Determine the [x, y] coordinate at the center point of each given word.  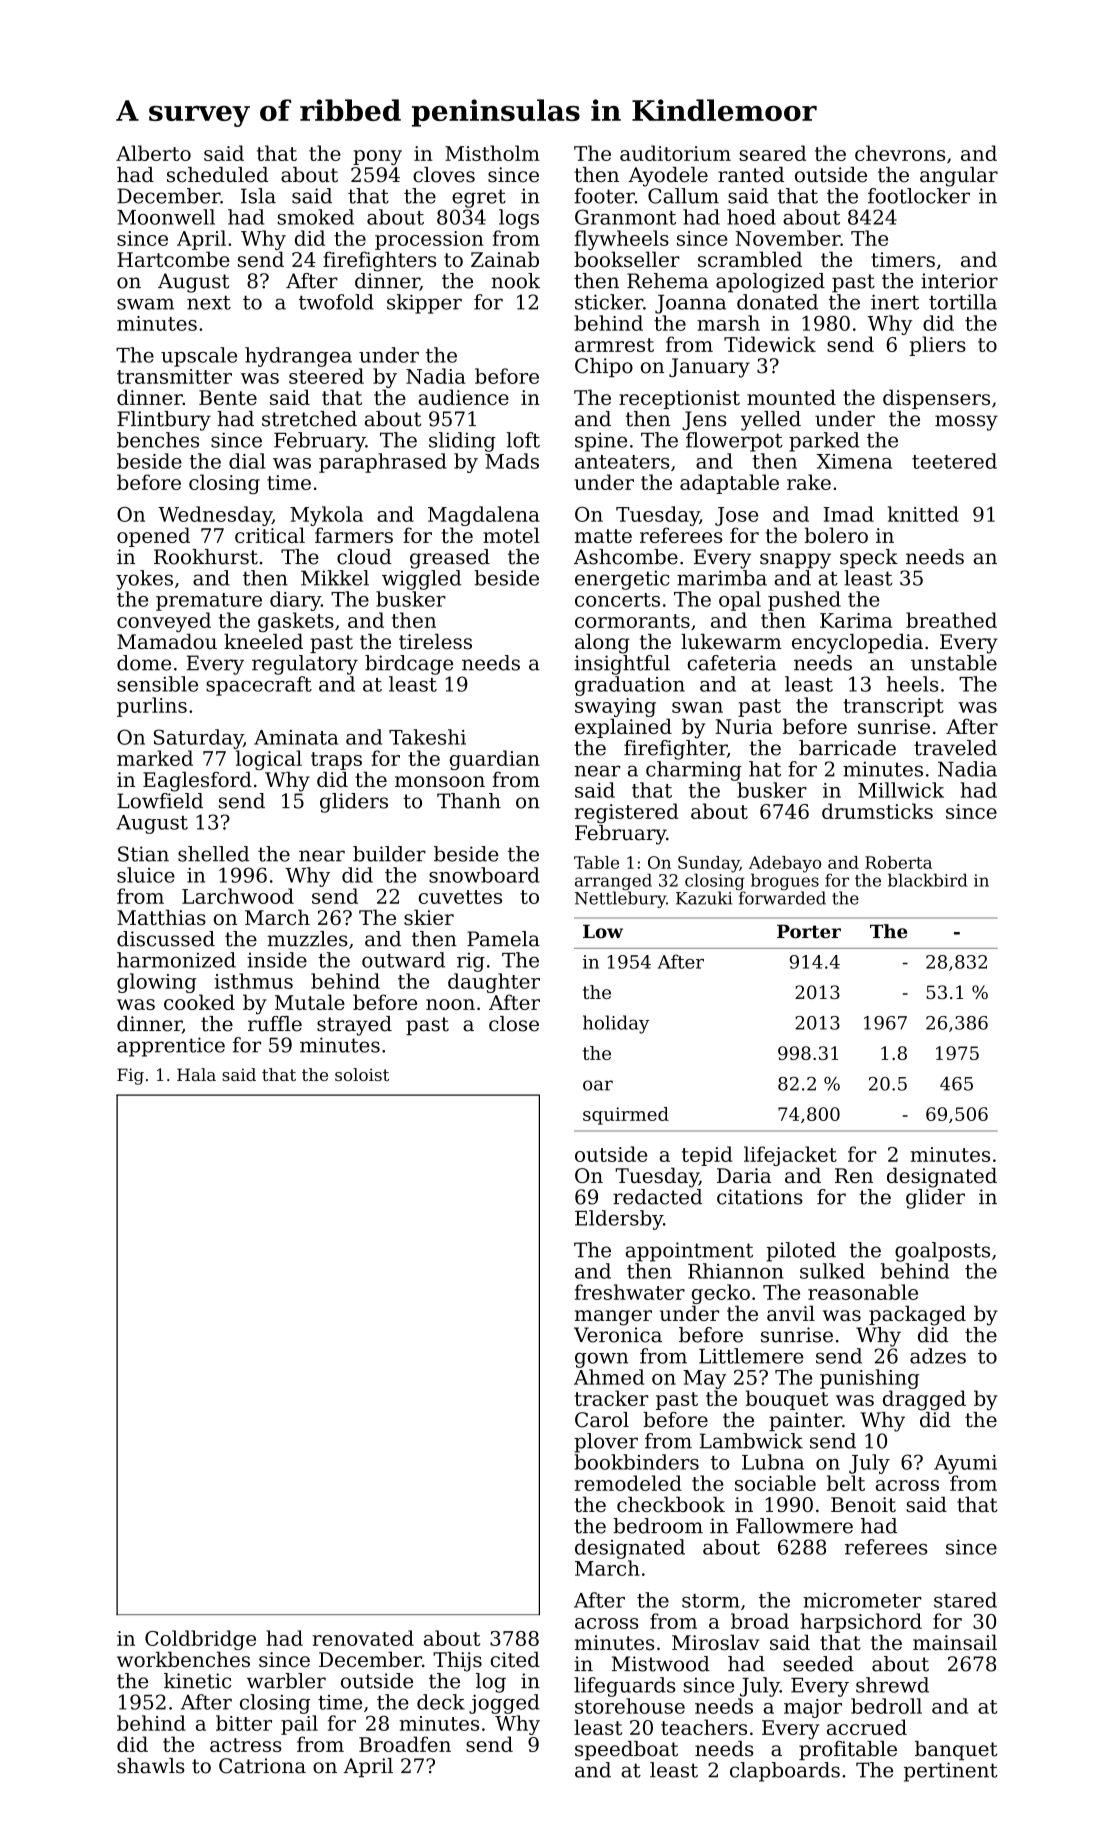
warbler [286, 1681]
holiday [616, 1024]
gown [601, 1360]
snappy [795, 561]
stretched [309, 419]
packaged [917, 1315]
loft [523, 440]
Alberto [153, 153]
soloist [362, 1074]
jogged [504, 1704]
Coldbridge [200, 1640]
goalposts [942, 1252]
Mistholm [492, 153]
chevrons [900, 153]
